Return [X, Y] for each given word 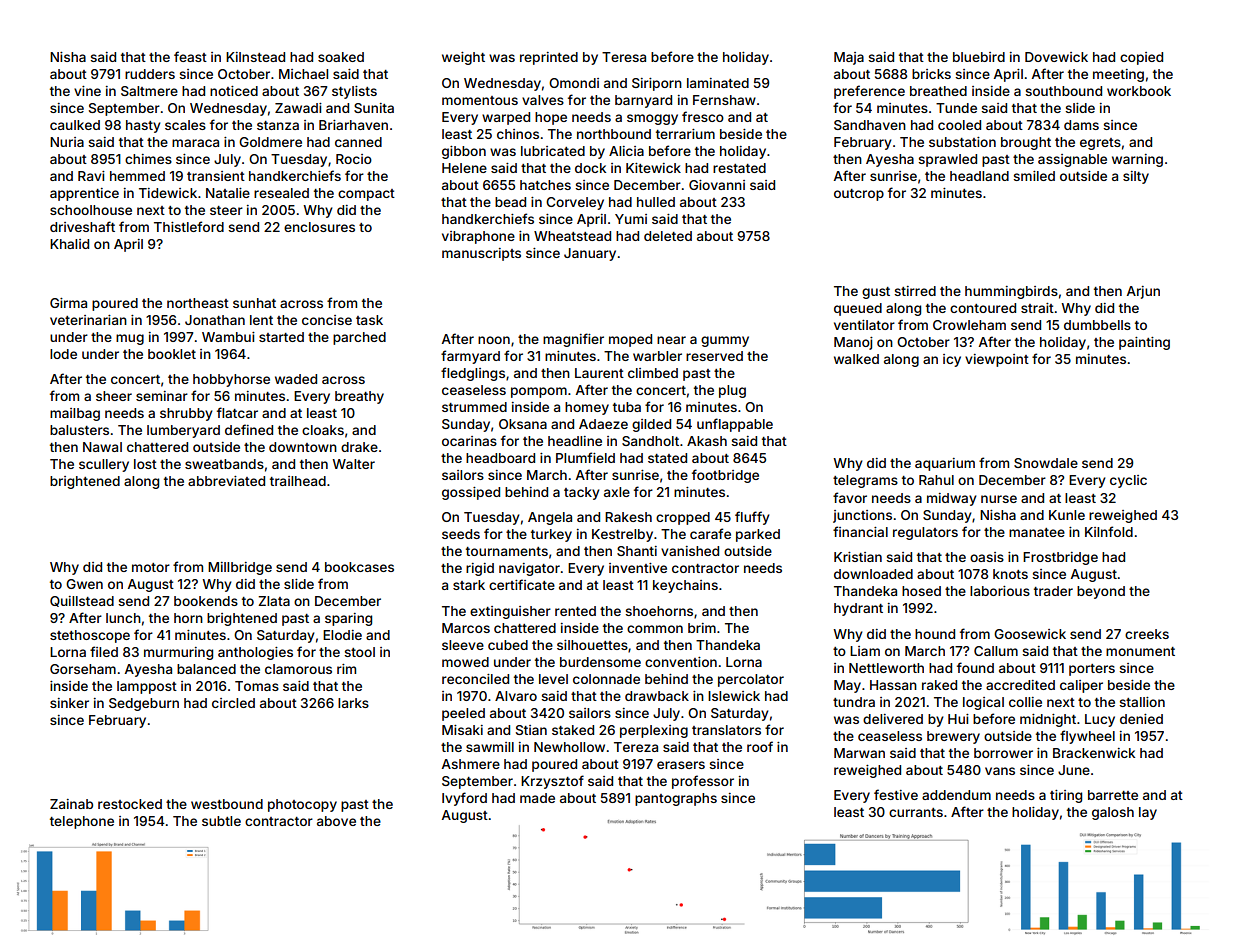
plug [732, 391]
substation [962, 142]
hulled [656, 202]
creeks [1147, 634]
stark [469, 585]
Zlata [274, 601]
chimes [148, 159]
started [281, 337]
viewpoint [997, 360]
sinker [69, 703]
